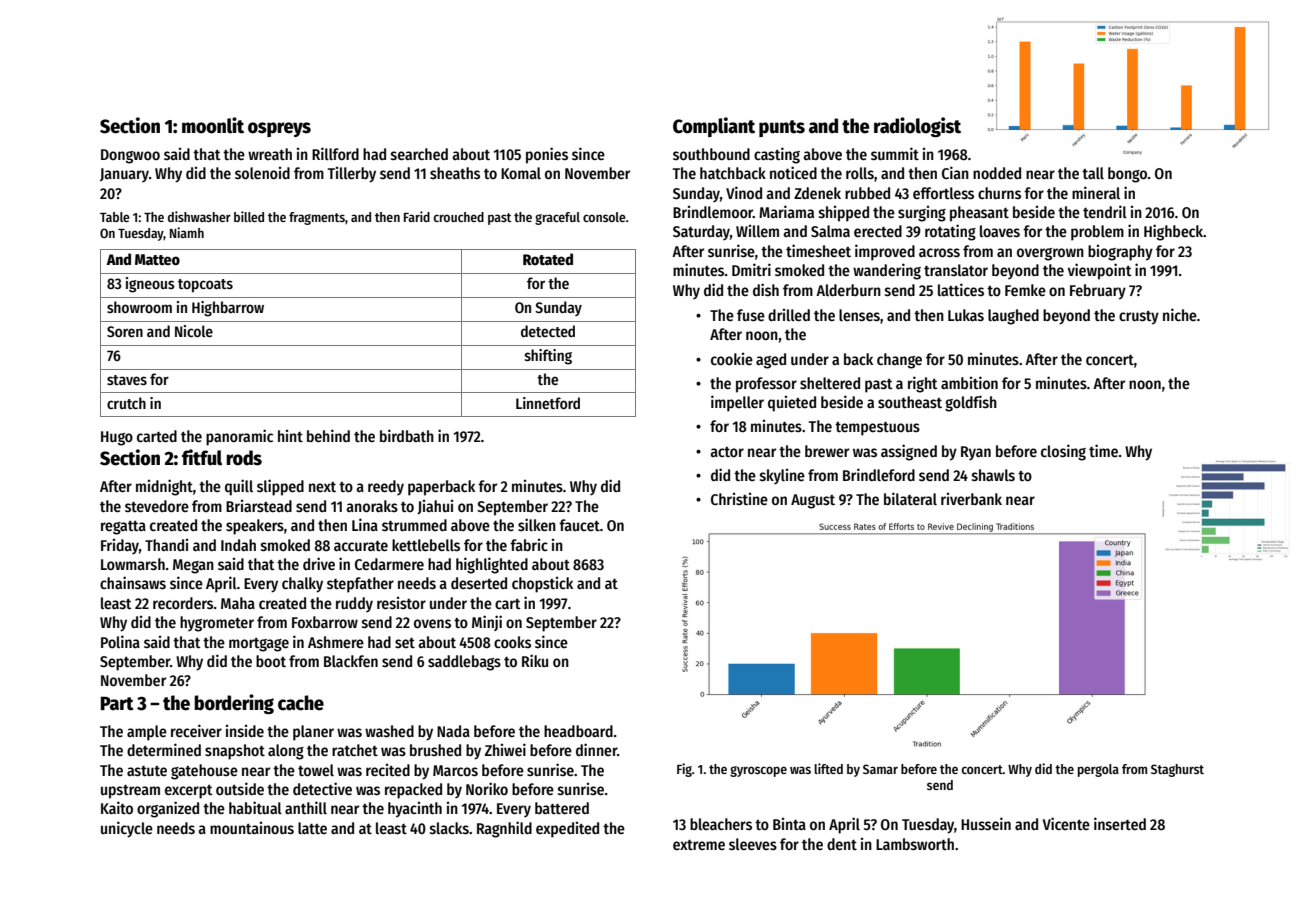 This image has width=1308, height=924. I want to click on riverbank, so click(971, 499).
